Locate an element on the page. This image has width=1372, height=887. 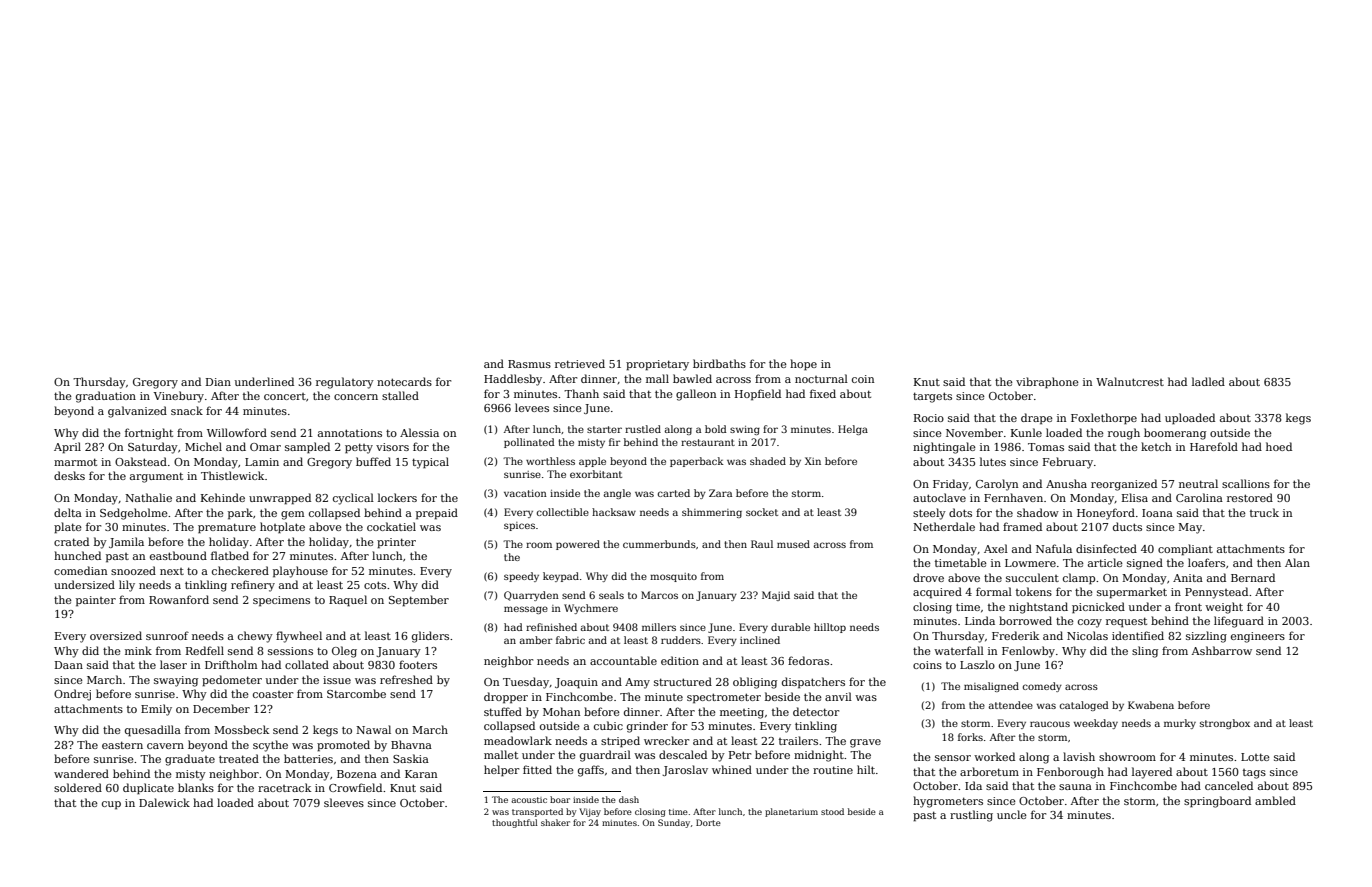
thoughtful is located at coordinates (515, 823).
